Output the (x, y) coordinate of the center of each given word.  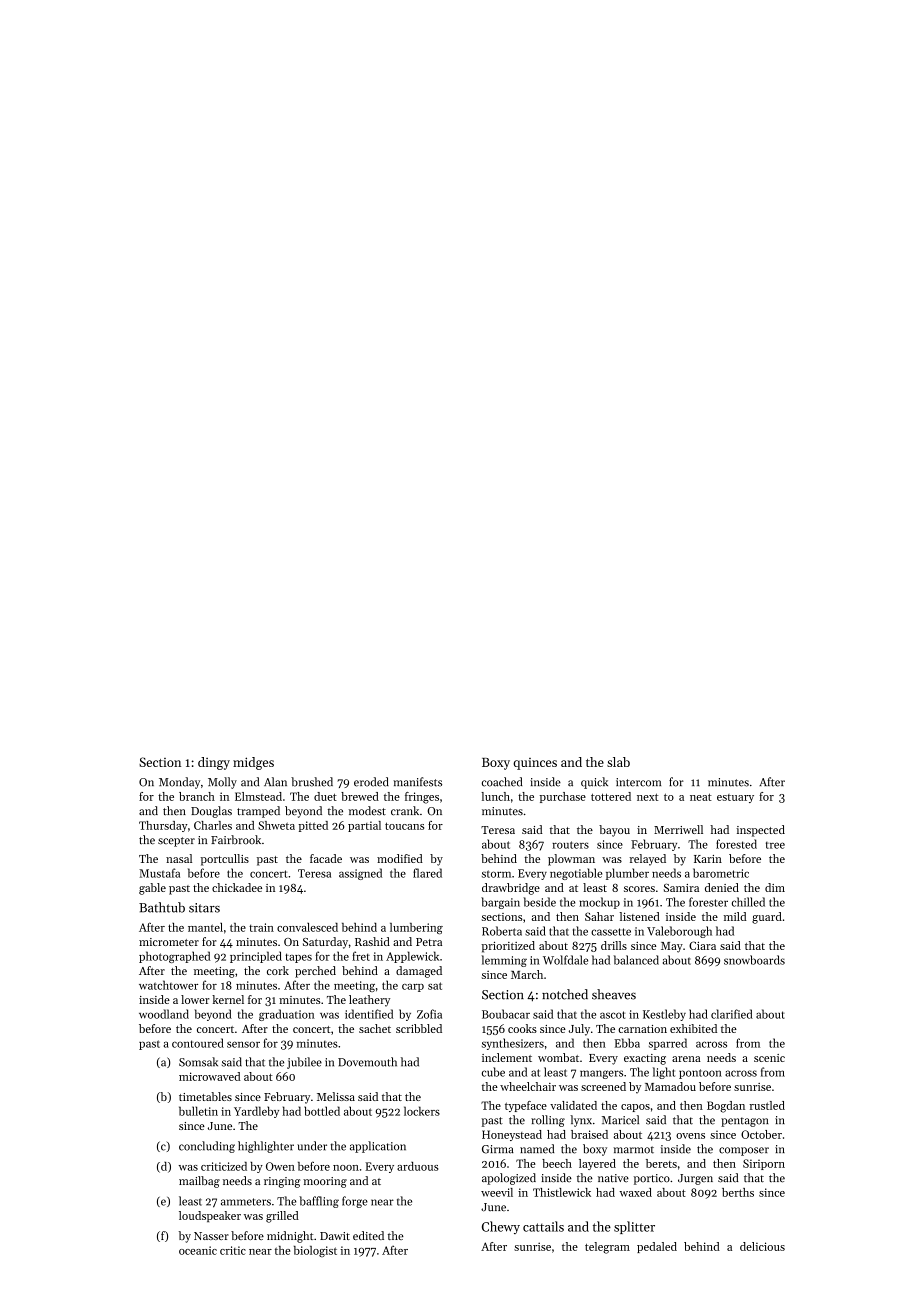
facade (326, 858)
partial (364, 826)
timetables (205, 1096)
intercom (638, 782)
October (761, 1134)
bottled (322, 1111)
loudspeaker (210, 1216)
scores (639, 889)
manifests (417, 782)
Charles (213, 825)
